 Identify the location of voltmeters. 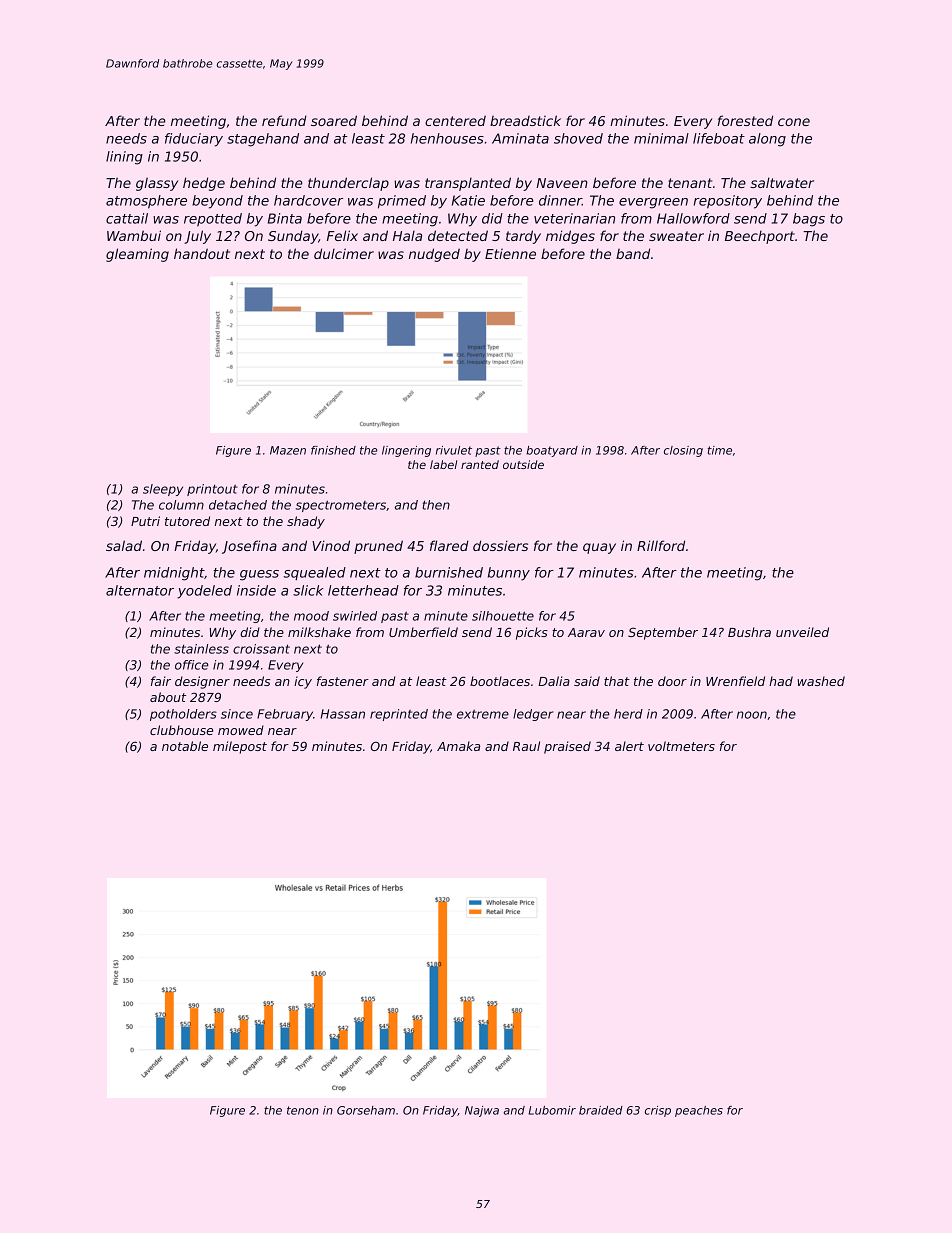
(681, 746).
